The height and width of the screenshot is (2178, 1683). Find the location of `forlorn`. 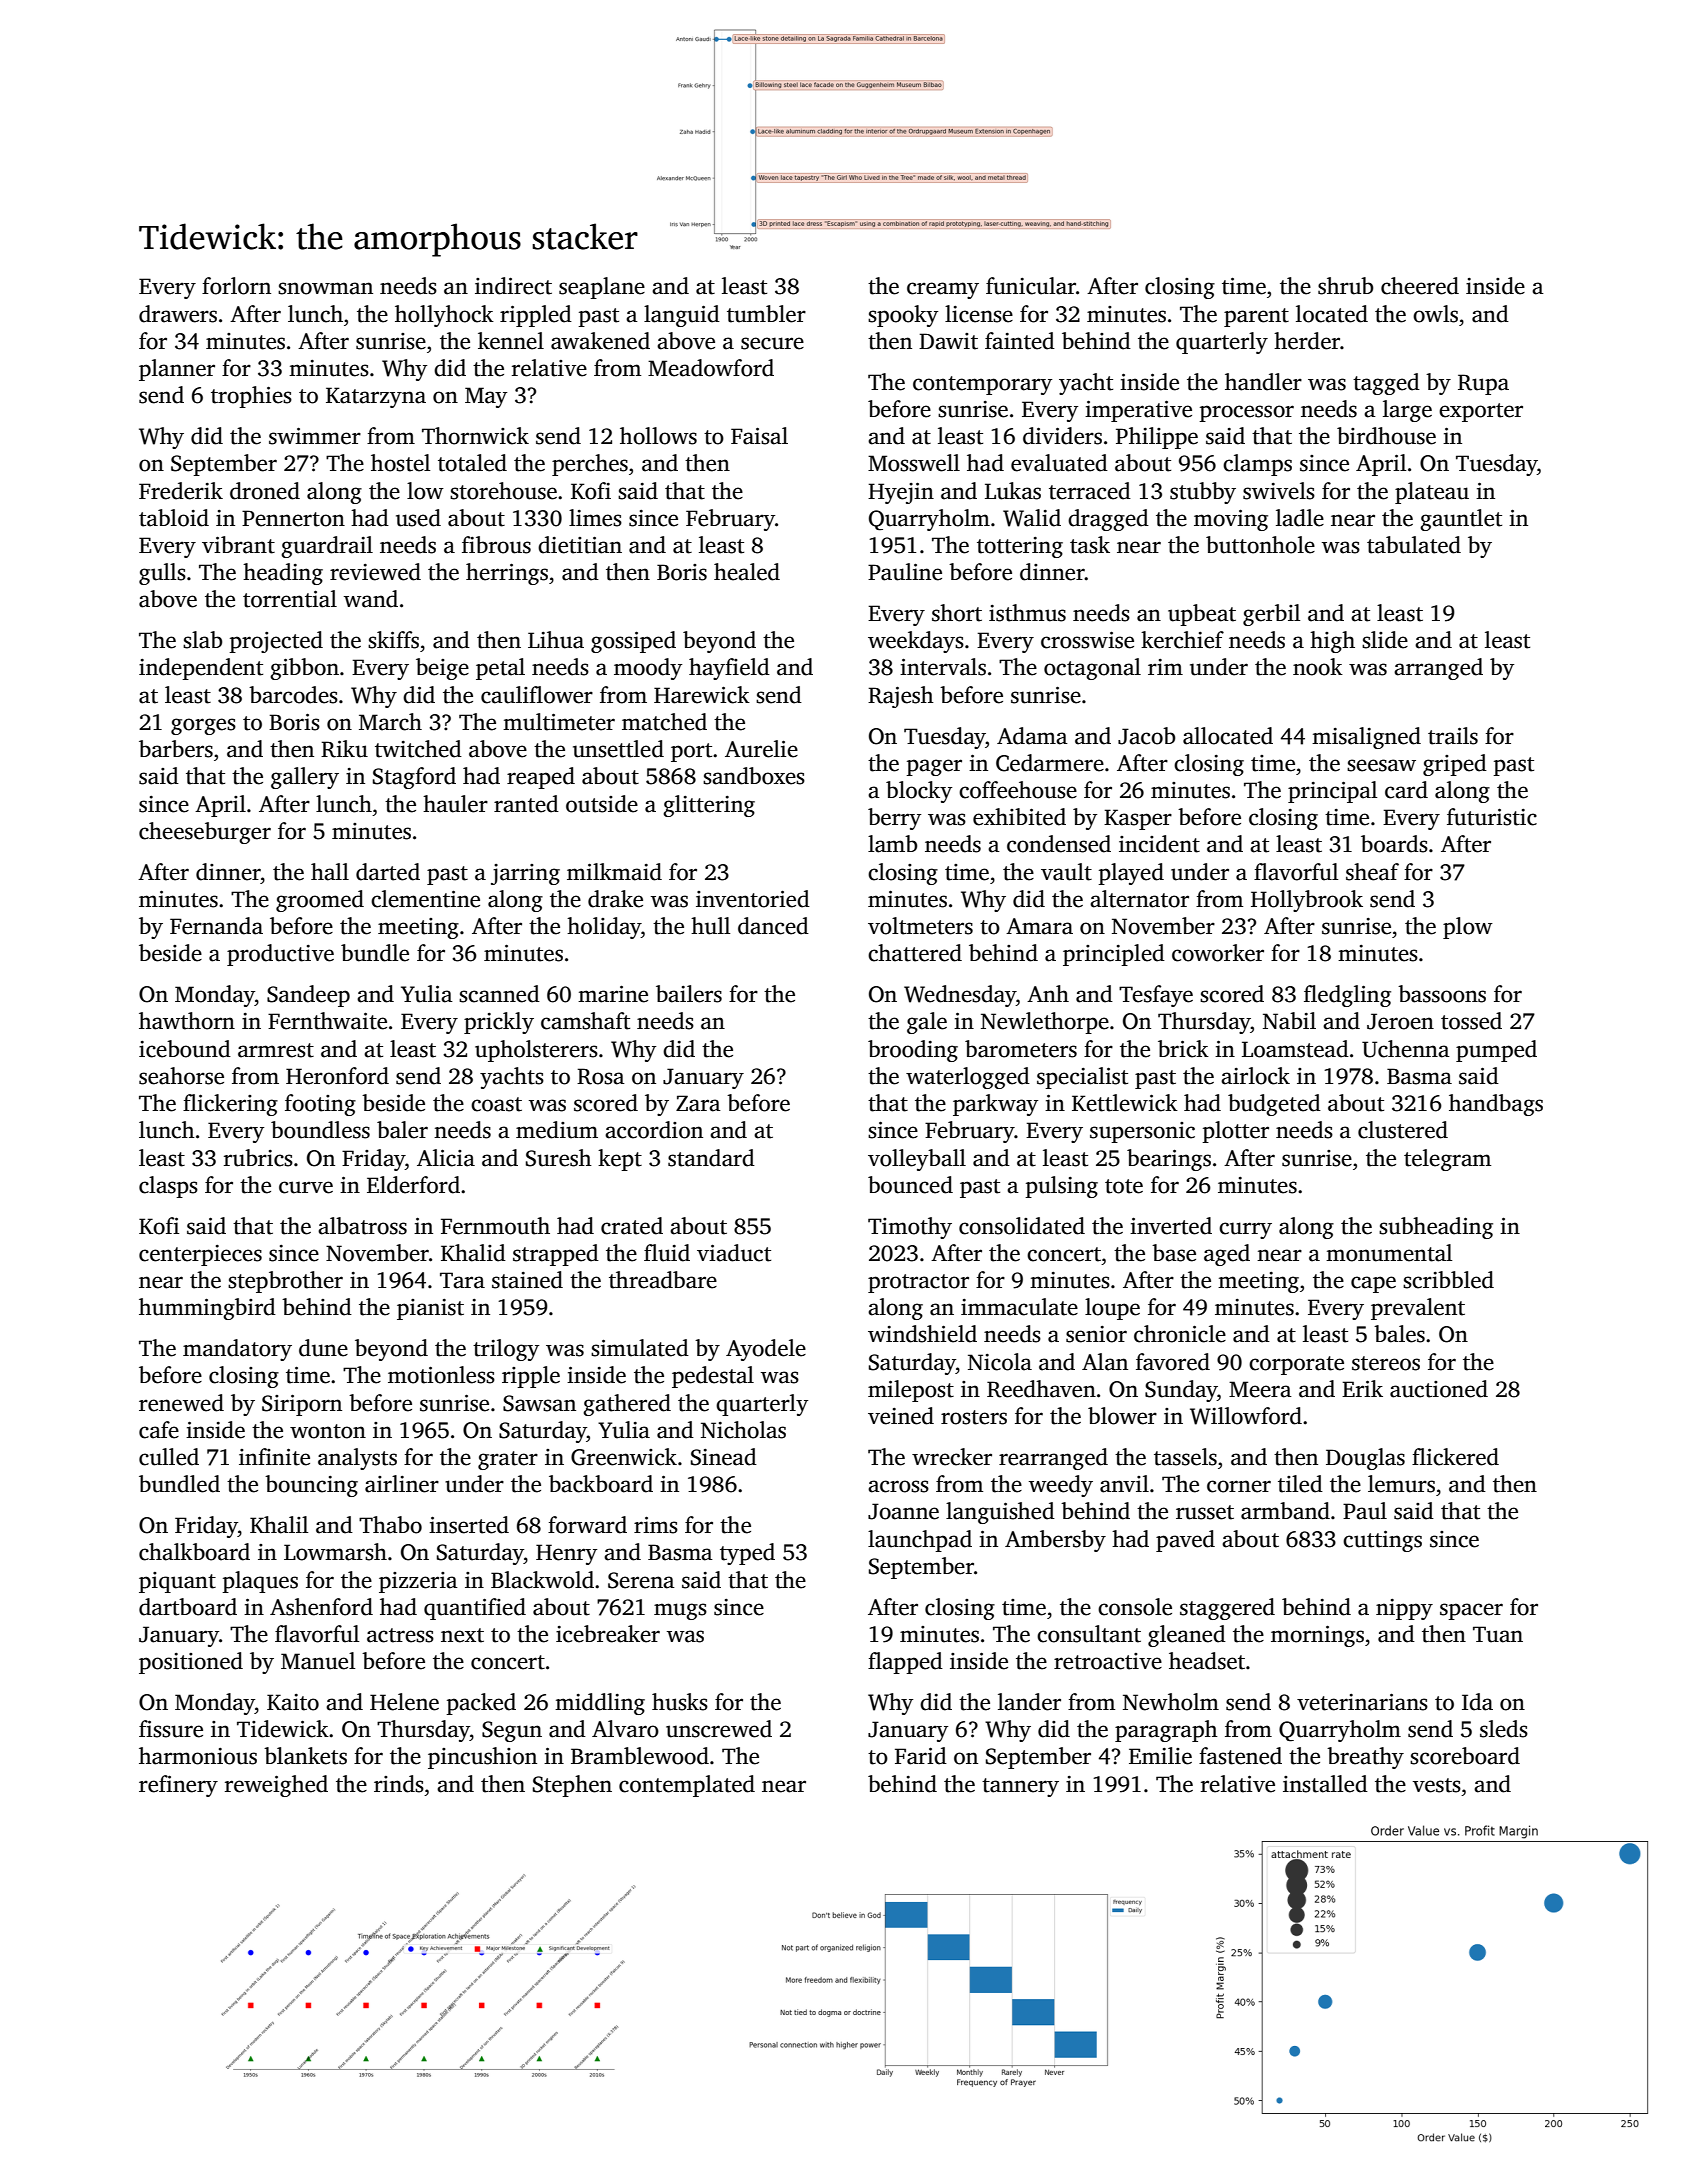

forlorn is located at coordinates (236, 286).
